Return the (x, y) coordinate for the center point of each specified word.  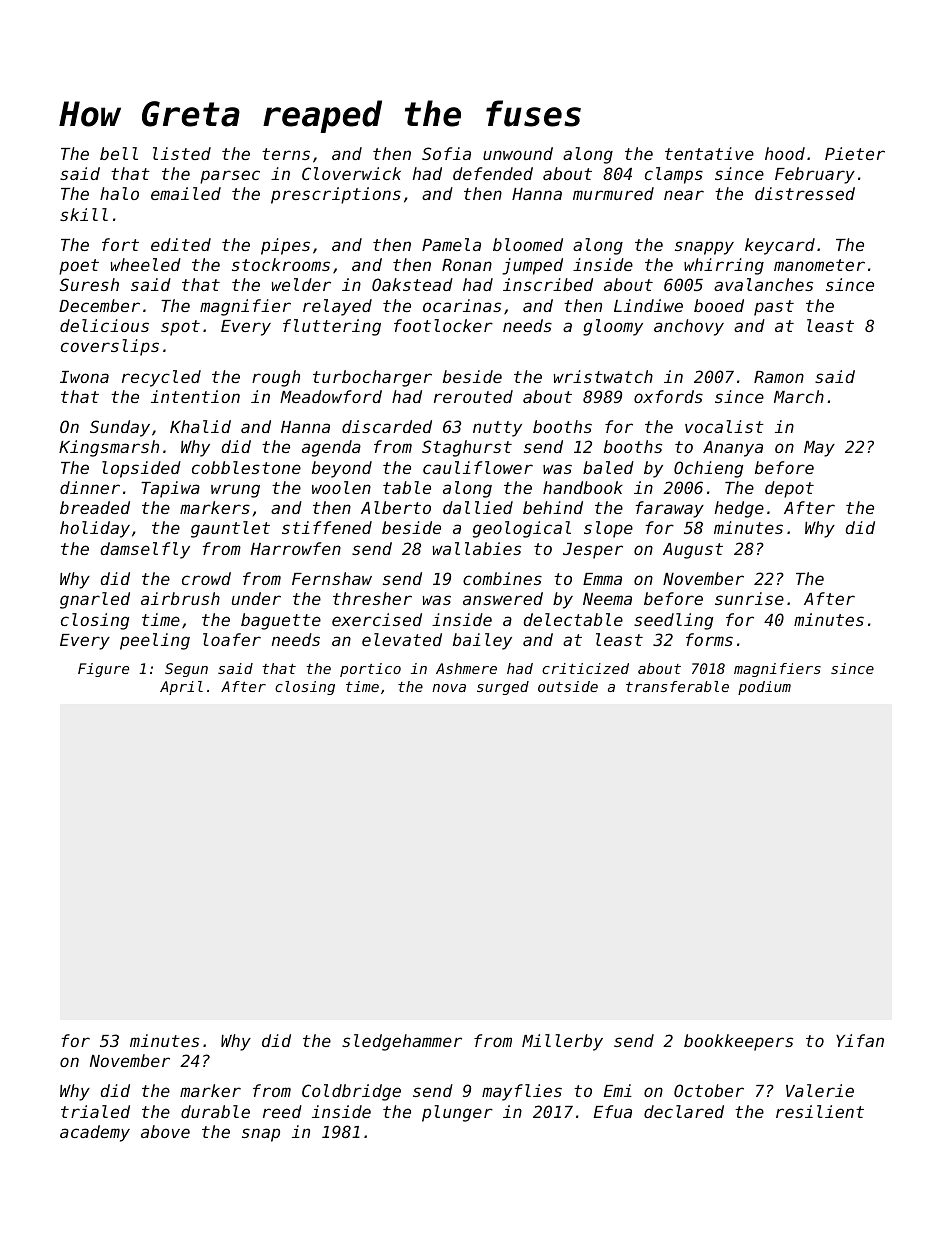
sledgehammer (402, 1042)
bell (119, 153)
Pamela (451, 244)
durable (215, 1111)
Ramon (779, 377)
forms (709, 639)
